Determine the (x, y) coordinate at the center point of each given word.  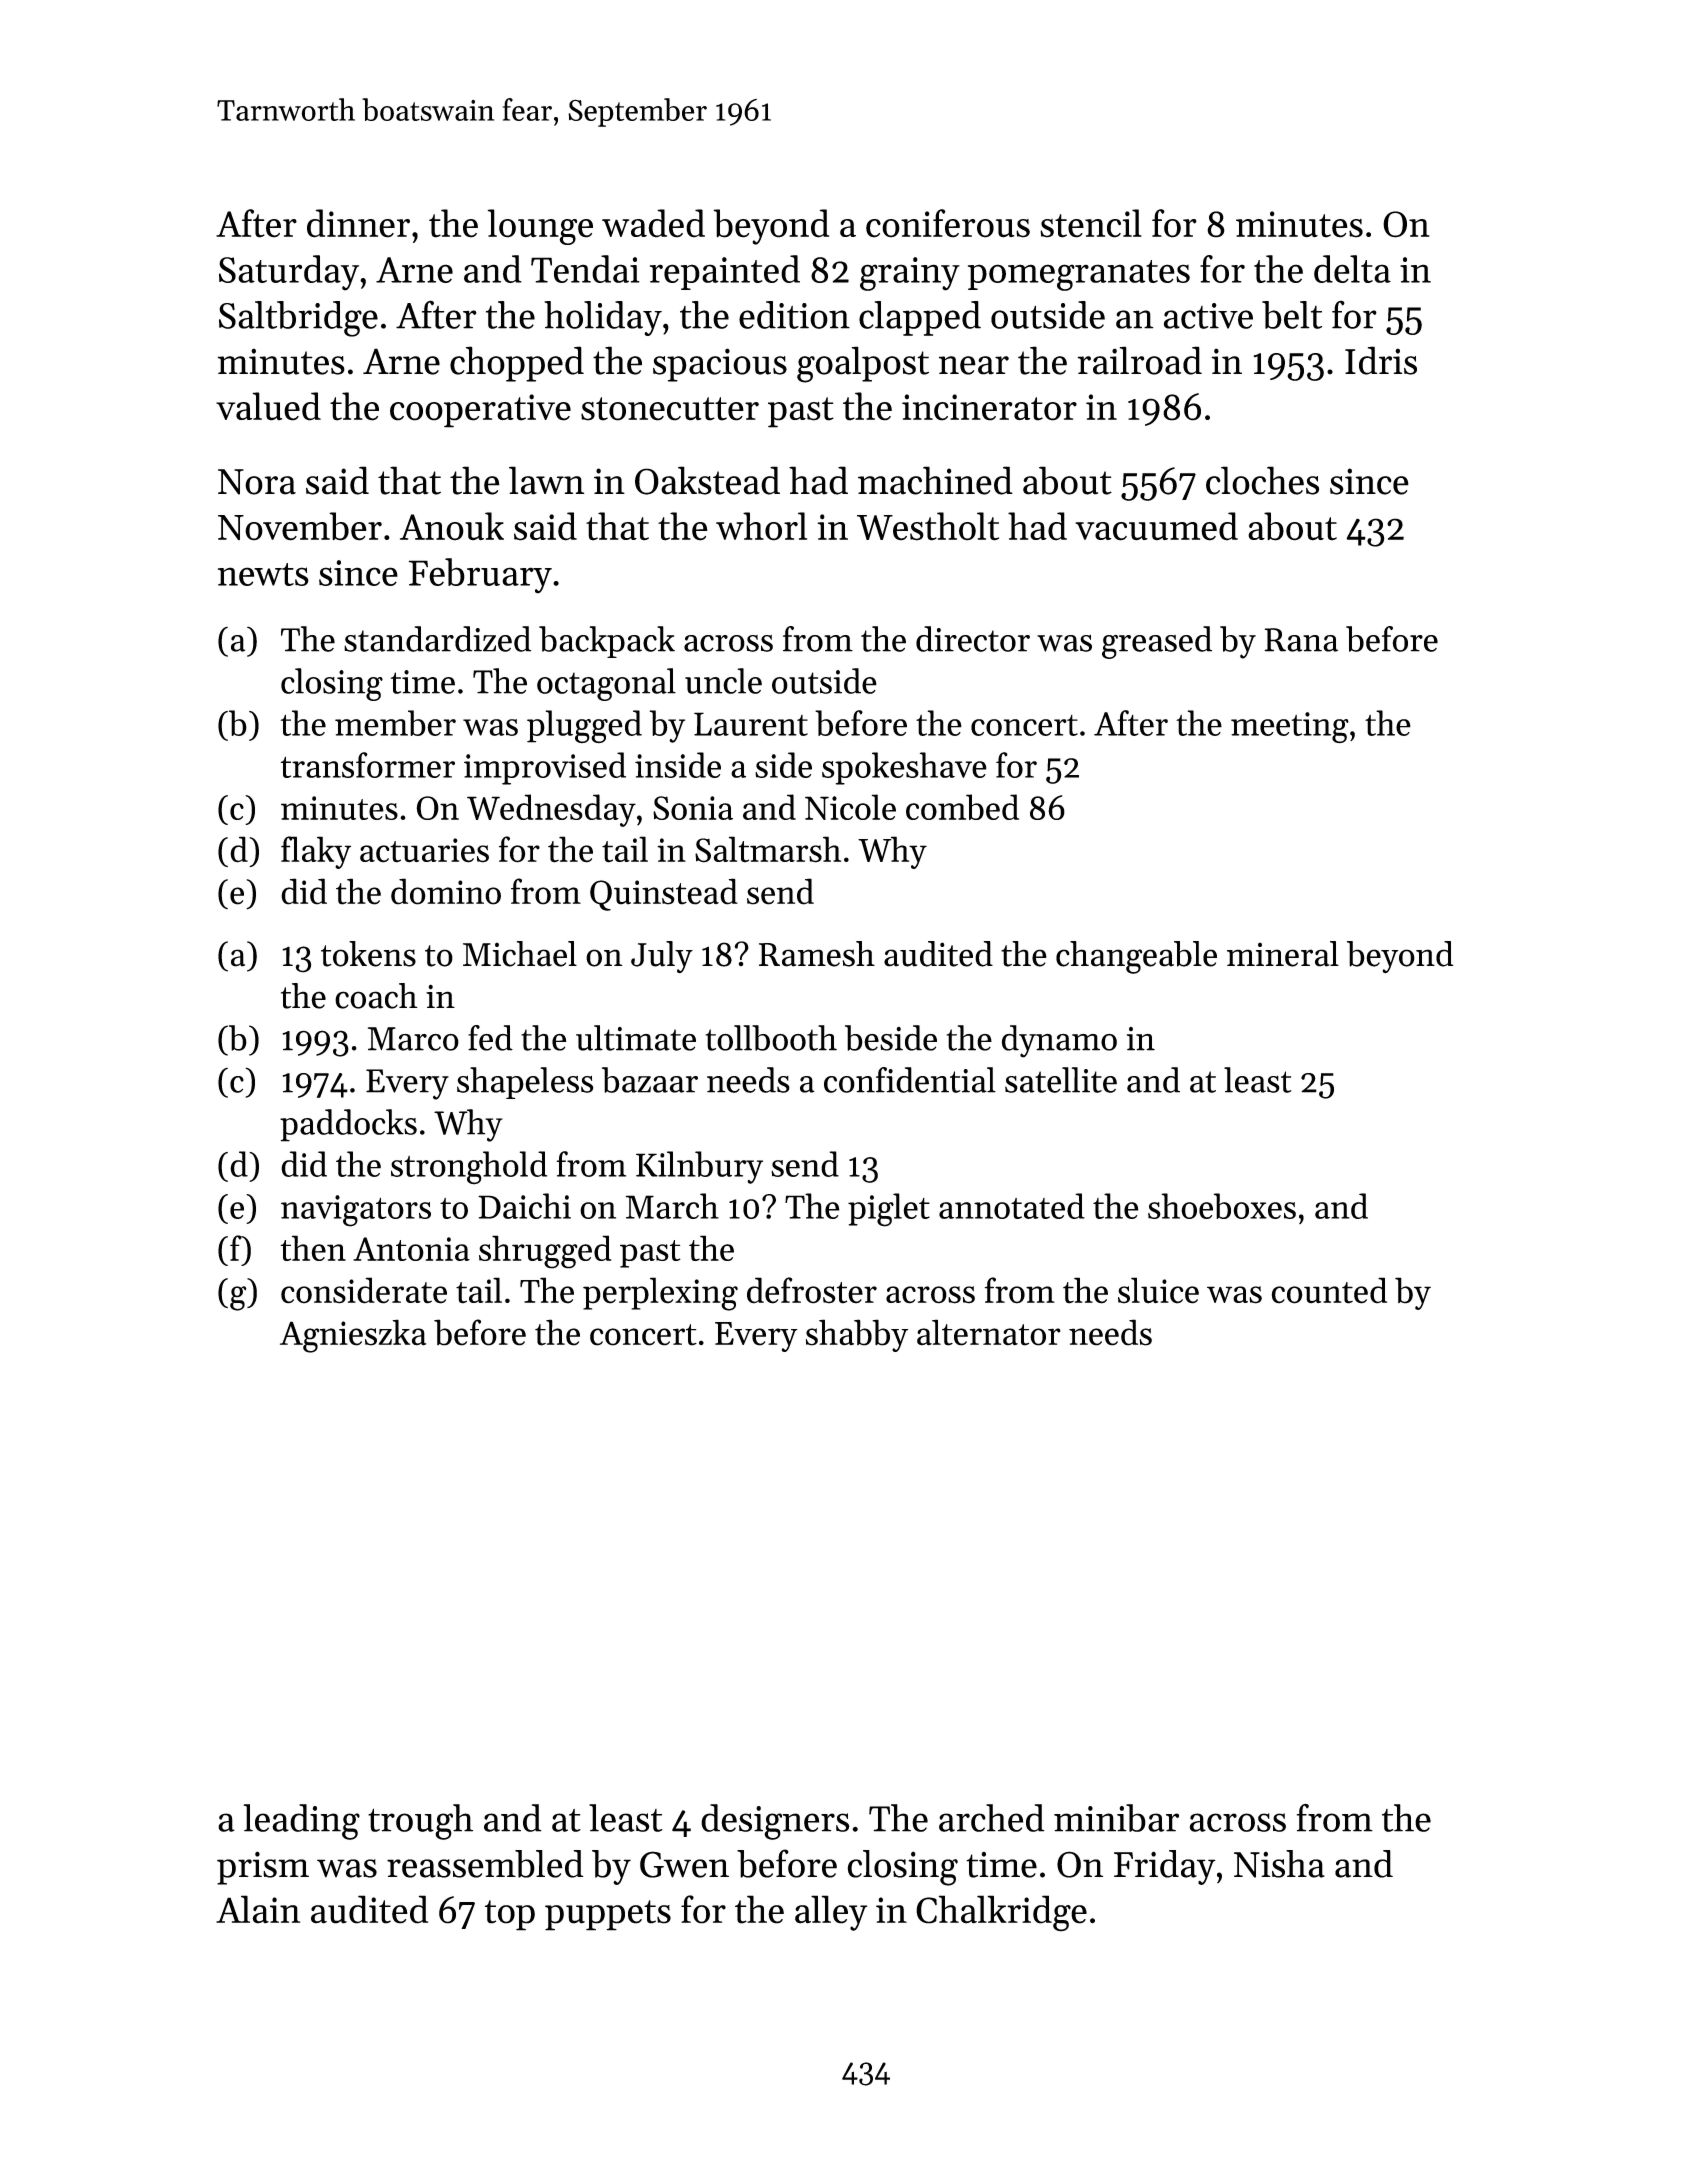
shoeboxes (1222, 1206)
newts (263, 574)
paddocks (348, 1125)
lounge (540, 227)
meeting (1290, 728)
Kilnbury (699, 1167)
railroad (1139, 360)
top (510, 1915)
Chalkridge (1001, 1913)
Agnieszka (353, 1336)
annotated (1012, 1206)
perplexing (660, 1294)
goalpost (863, 364)
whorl (761, 526)
